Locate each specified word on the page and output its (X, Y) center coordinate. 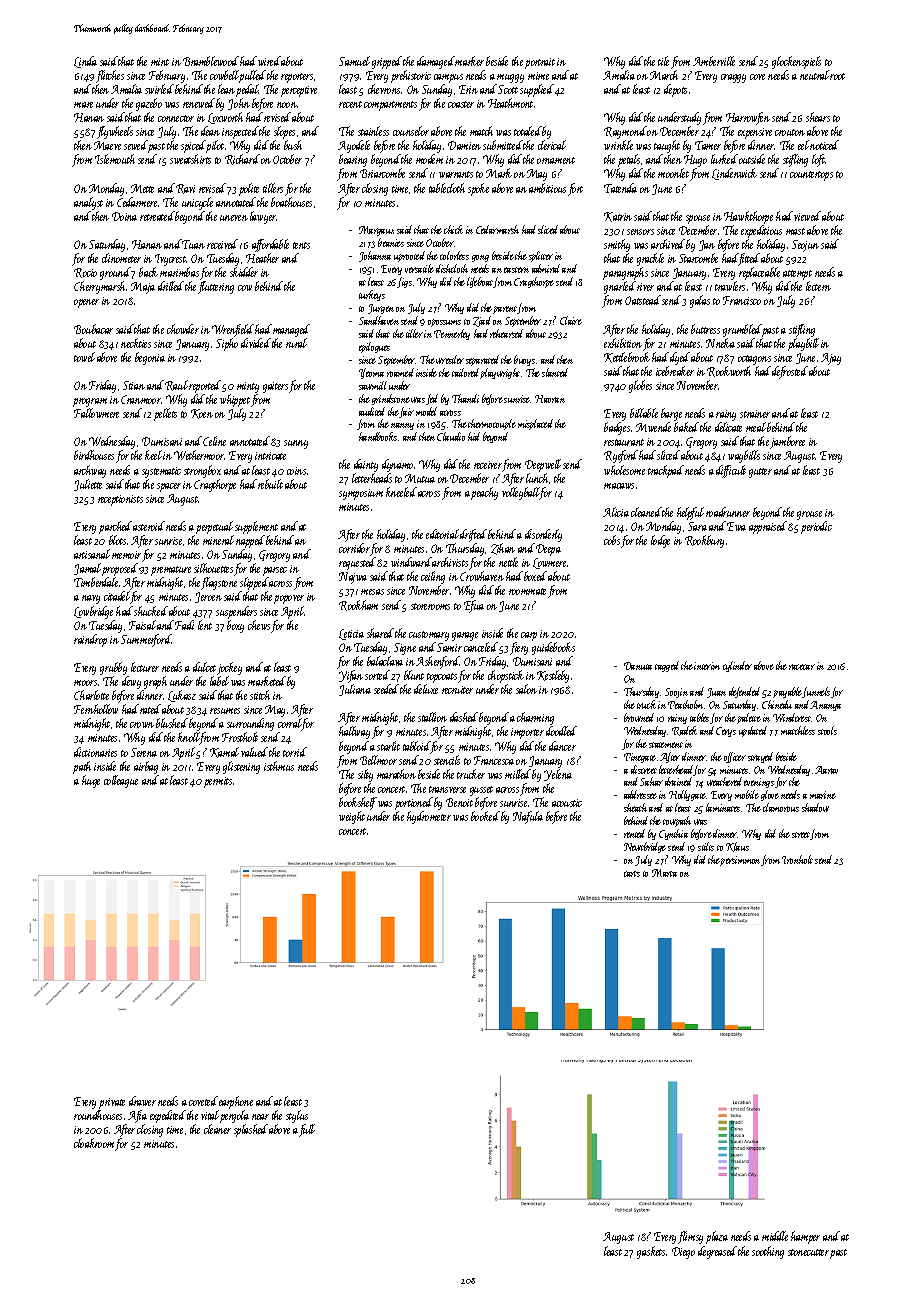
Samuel (354, 61)
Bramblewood (211, 61)
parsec (275, 571)
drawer (142, 1101)
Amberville (714, 61)
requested (357, 563)
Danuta (638, 666)
